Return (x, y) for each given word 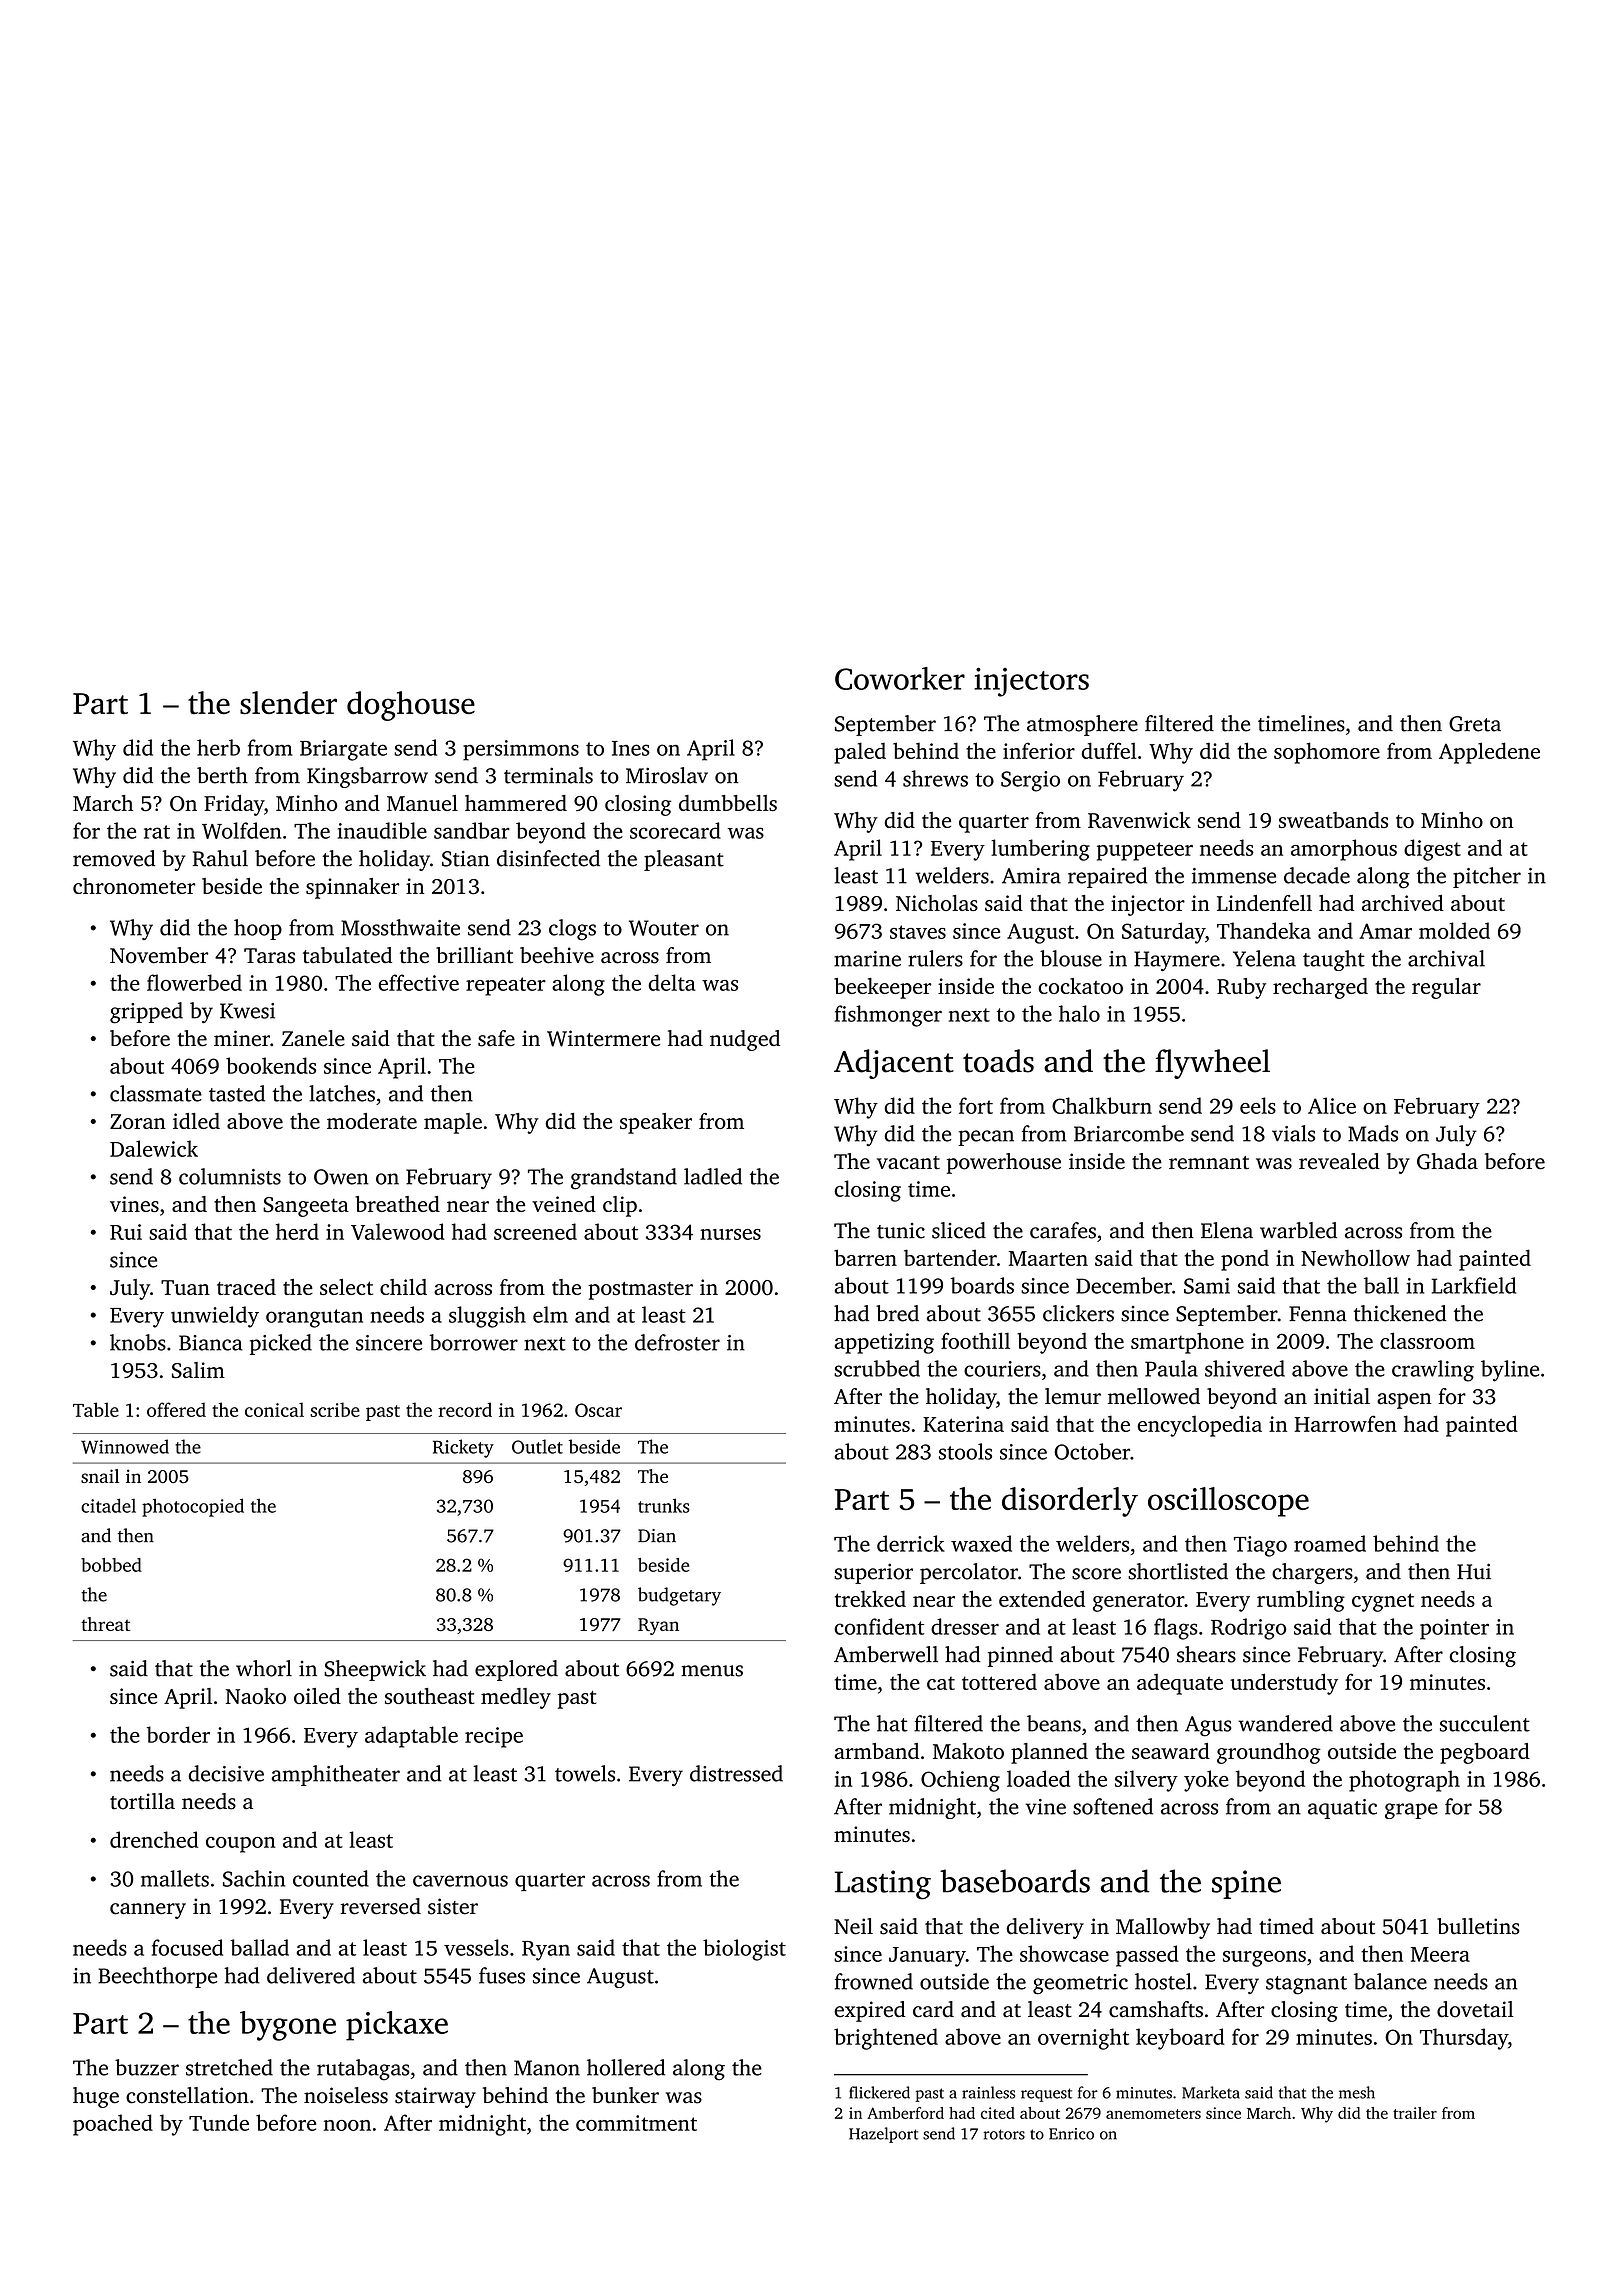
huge (96, 2097)
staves (918, 932)
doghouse (411, 706)
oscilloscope (1228, 1502)
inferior (1039, 750)
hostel (1163, 1981)
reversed (380, 1906)
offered (176, 1409)
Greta (1475, 724)
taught (1334, 960)
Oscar (598, 1410)
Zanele (313, 1038)
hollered (626, 2067)
